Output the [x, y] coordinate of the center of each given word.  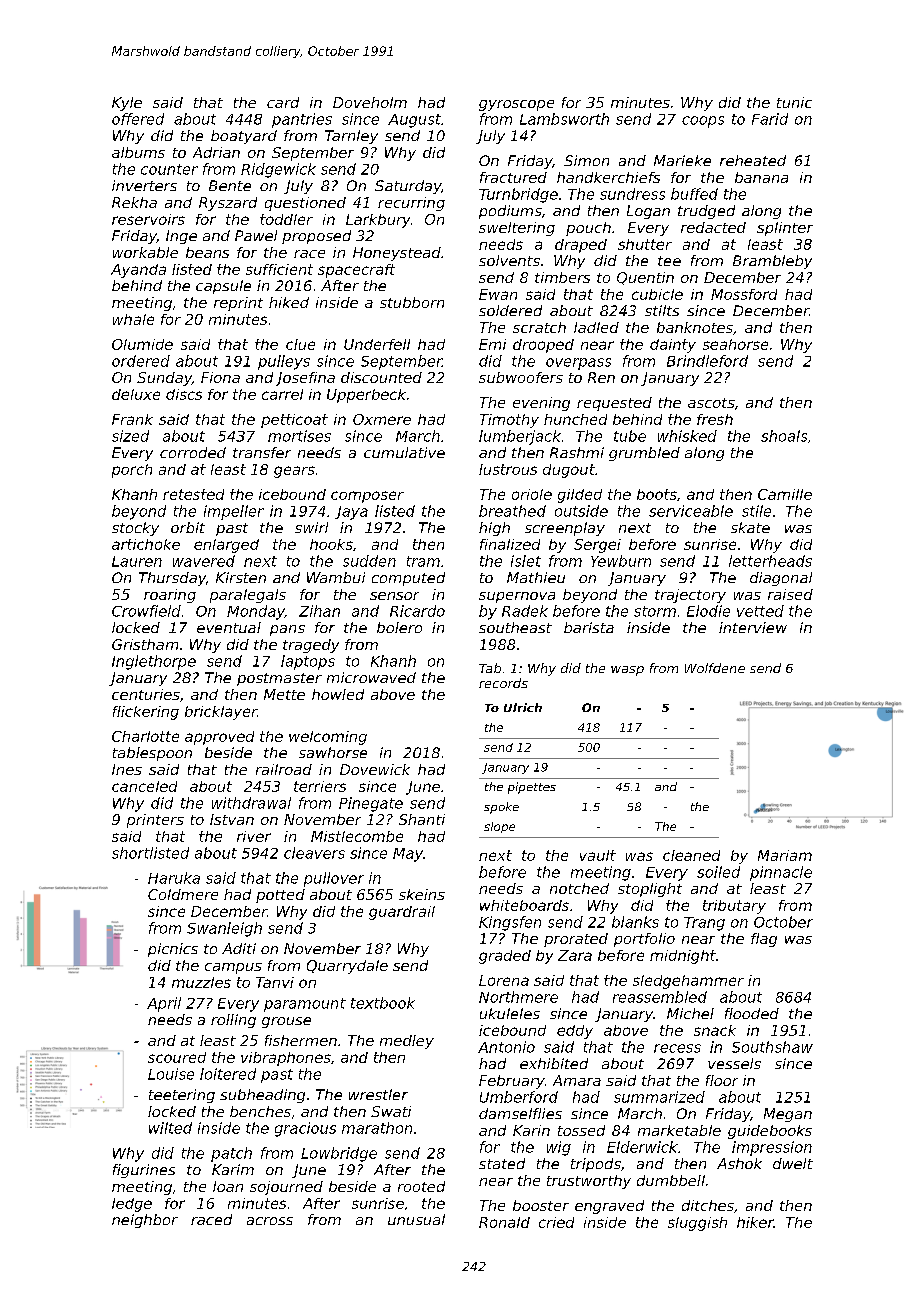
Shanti [422, 819]
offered [138, 119]
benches [260, 1111]
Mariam [785, 855]
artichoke [146, 544]
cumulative [404, 452]
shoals [784, 436]
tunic [794, 102]
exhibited [554, 1063]
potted [280, 896]
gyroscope [516, 105]
